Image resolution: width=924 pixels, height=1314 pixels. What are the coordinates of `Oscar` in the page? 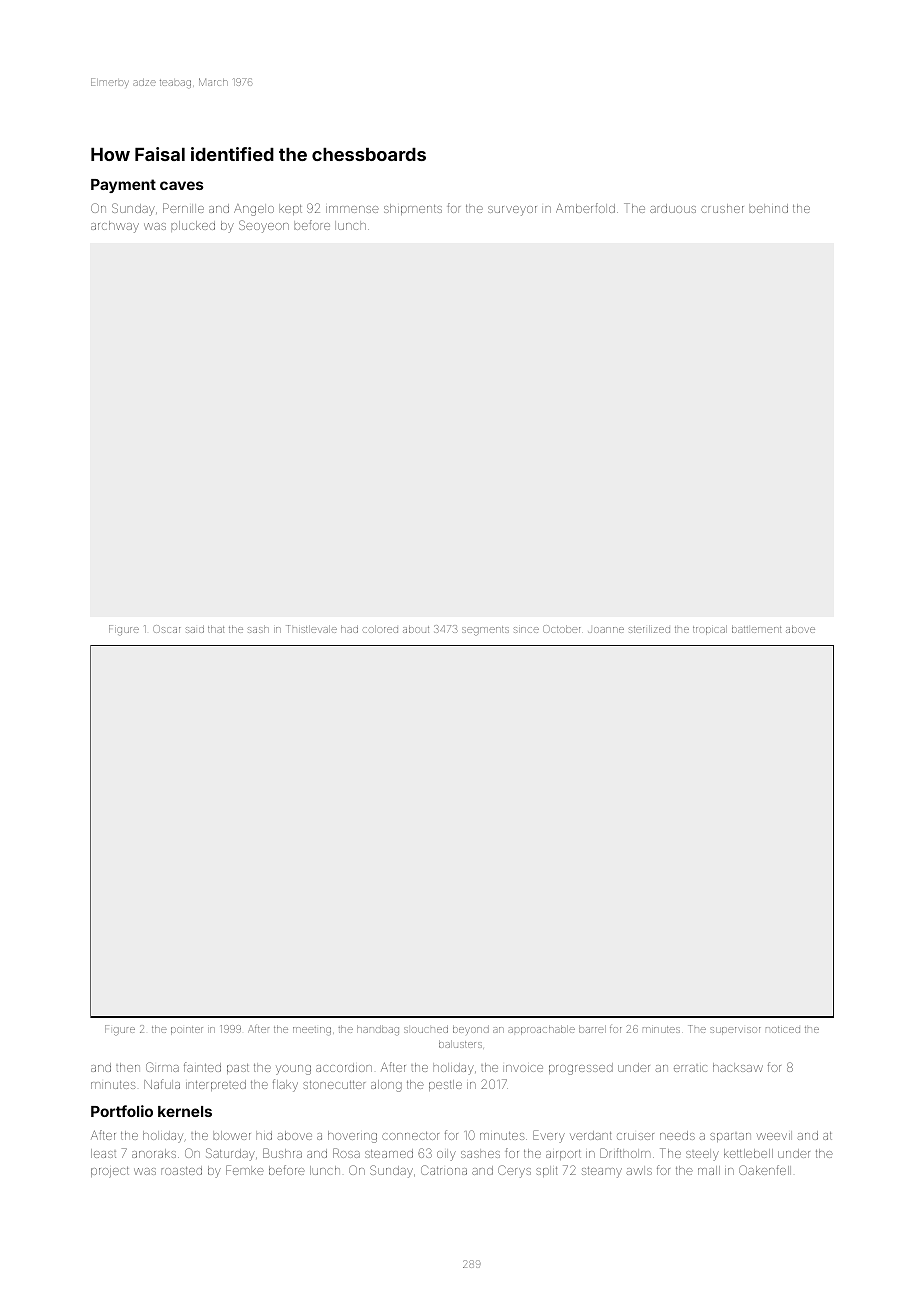 It's located at (166, 629).
